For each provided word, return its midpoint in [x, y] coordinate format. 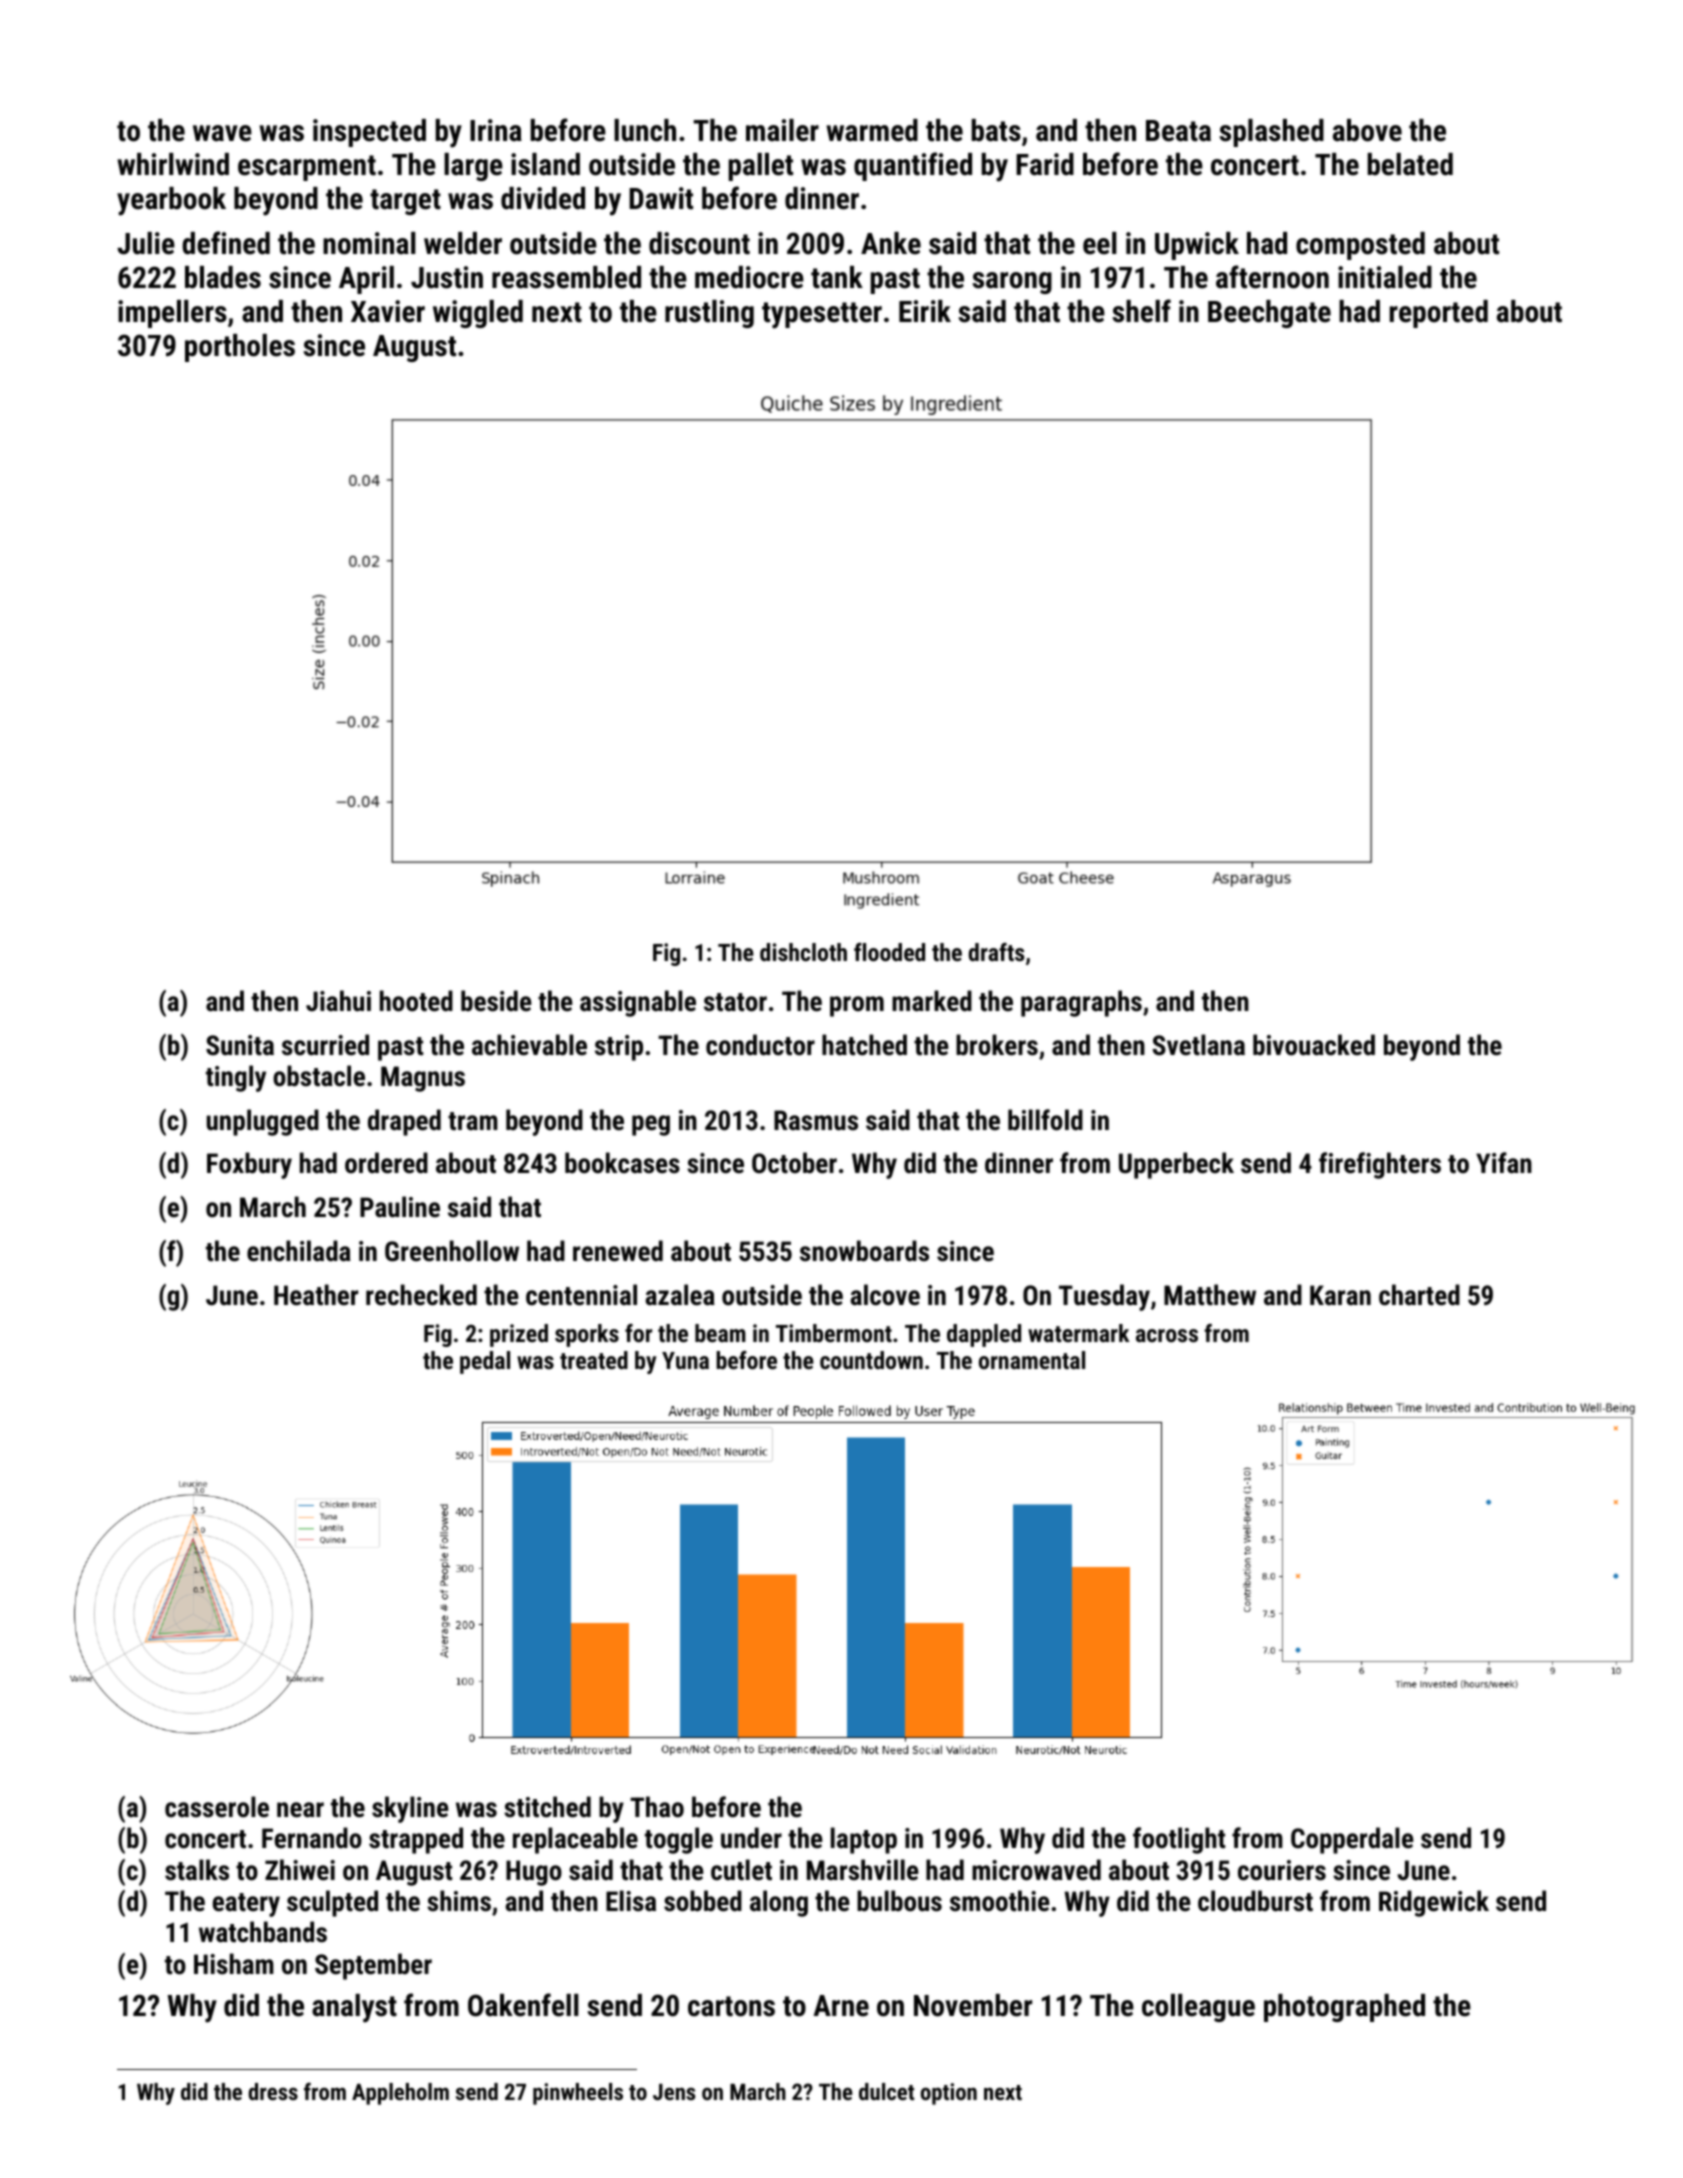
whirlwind [173, 164]
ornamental [1032, 1360]
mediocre [749, 277]
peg [651, 1125]
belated [1410, 164]
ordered [386, 1163]
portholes [240, 348]
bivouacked [1314, 1045]
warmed [872, 130]
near [300, 1810]
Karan [1340, 1295]
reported [1439, 314]
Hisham [234, 1964]
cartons [731, 2006]
